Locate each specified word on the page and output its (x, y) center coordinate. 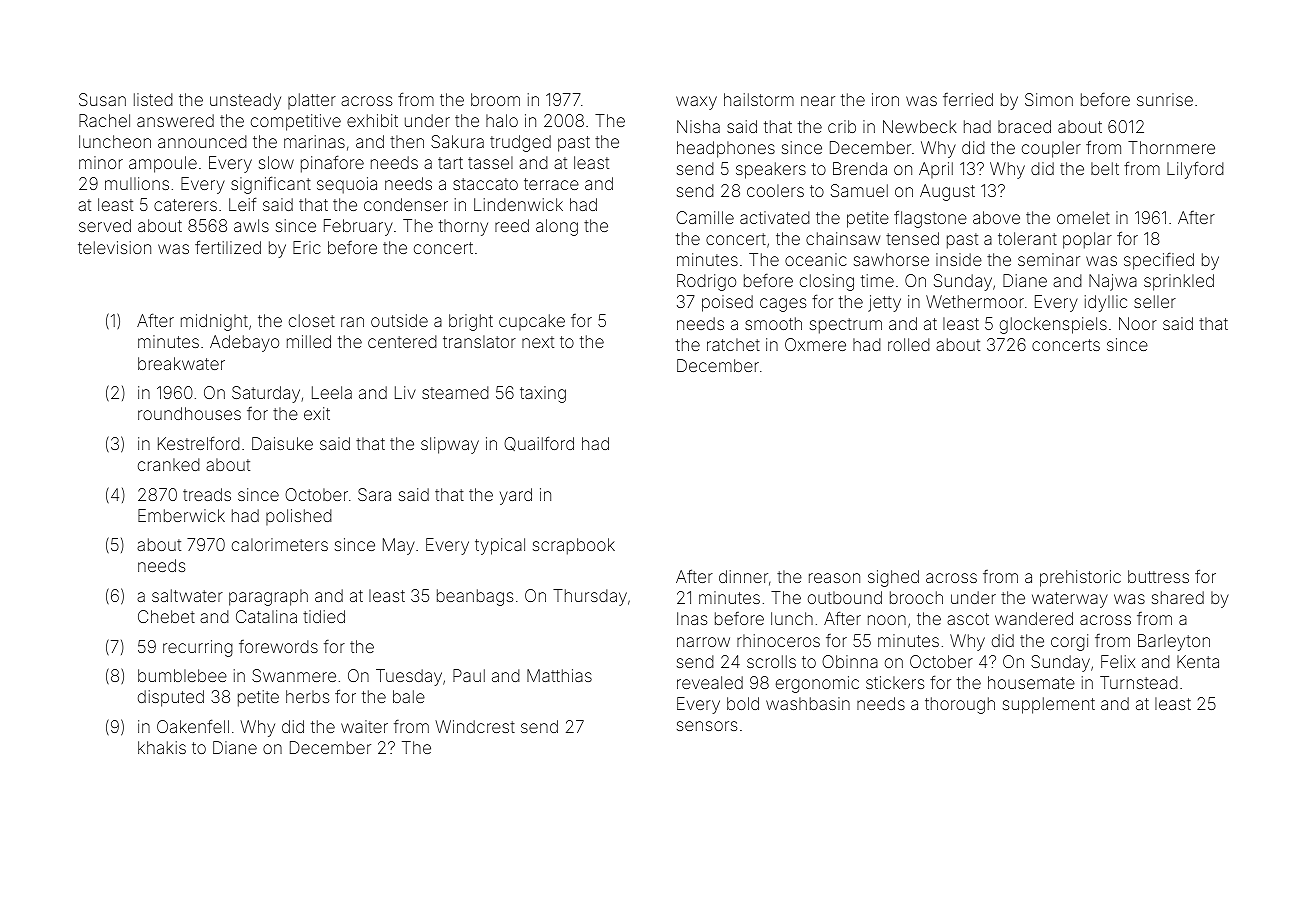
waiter (364, 726)
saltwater (187, 595)
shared (1178, 597)
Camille (705, 217)
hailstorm (759, 99)
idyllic (1106, 303)
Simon (1049, 99)
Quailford (539, 443)
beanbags (475, 597)
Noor (1138, 323)
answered (175, 120)
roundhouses (189, 413)
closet (312, 320)
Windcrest (475, 726)
